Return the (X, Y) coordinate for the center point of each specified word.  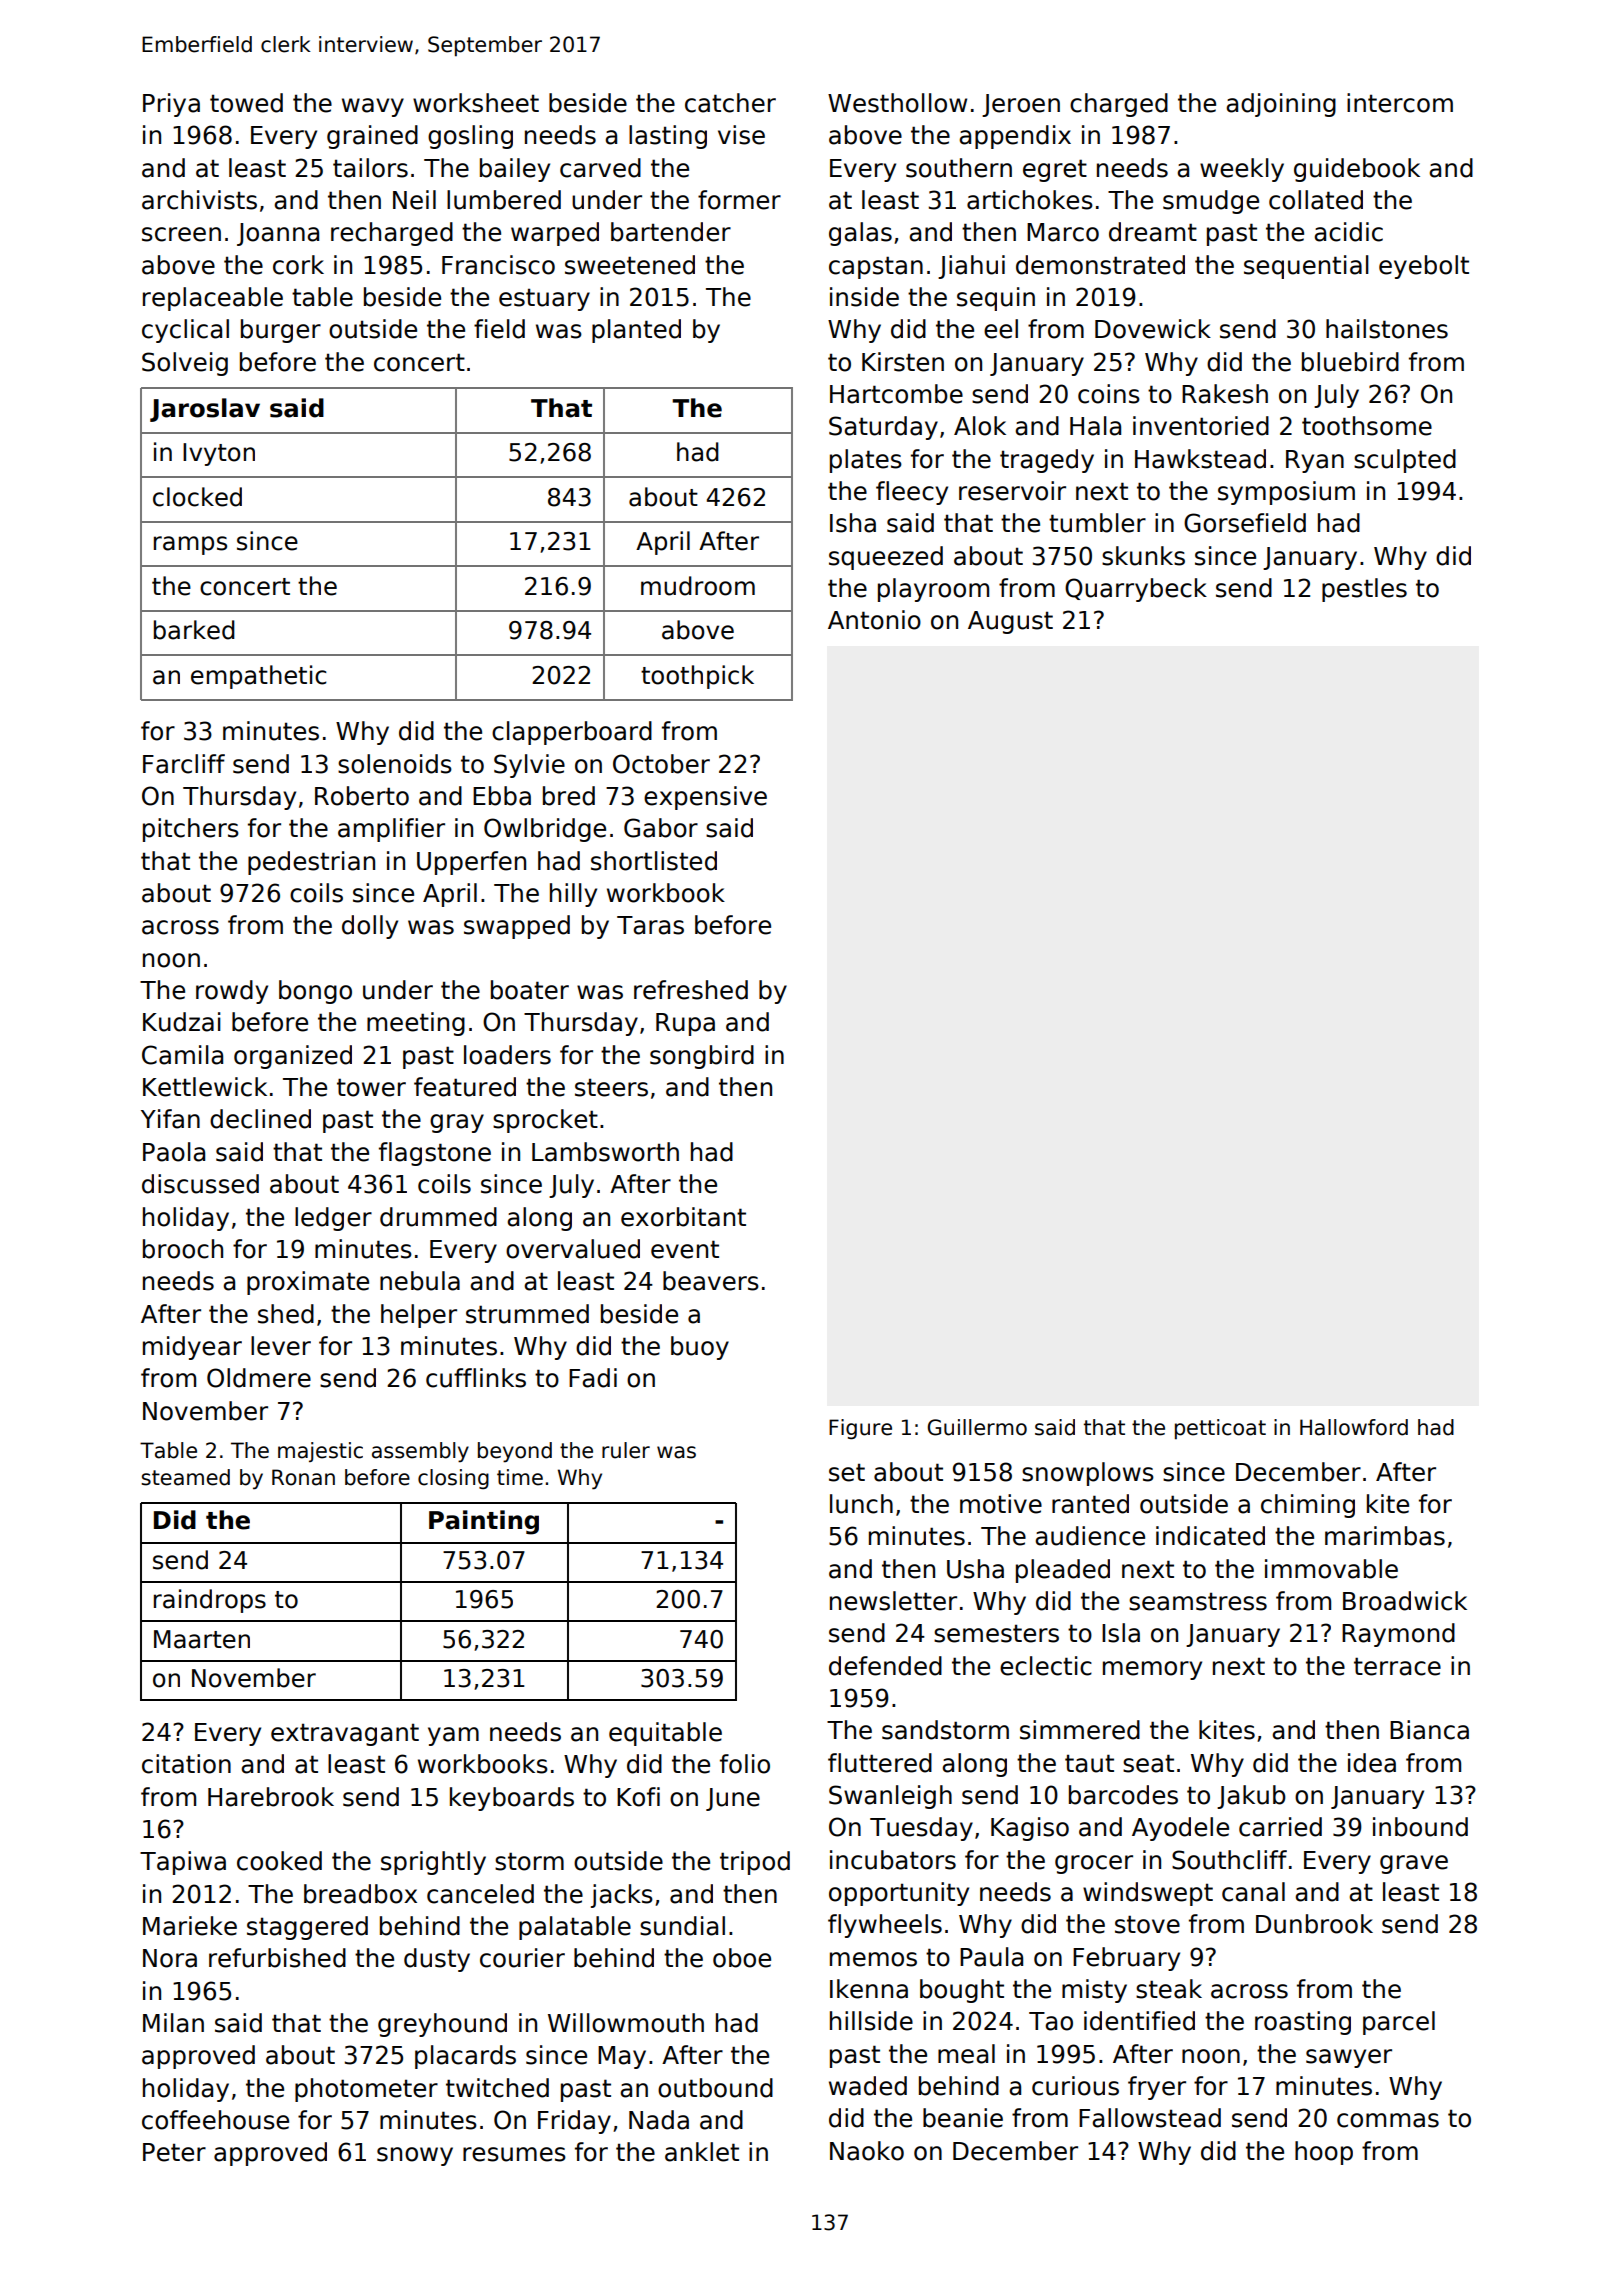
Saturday (883, 428)
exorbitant (683, 1217)
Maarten (202, 1639)
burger (281, 331)
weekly (1242, 170)
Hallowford (1354, 1427)
